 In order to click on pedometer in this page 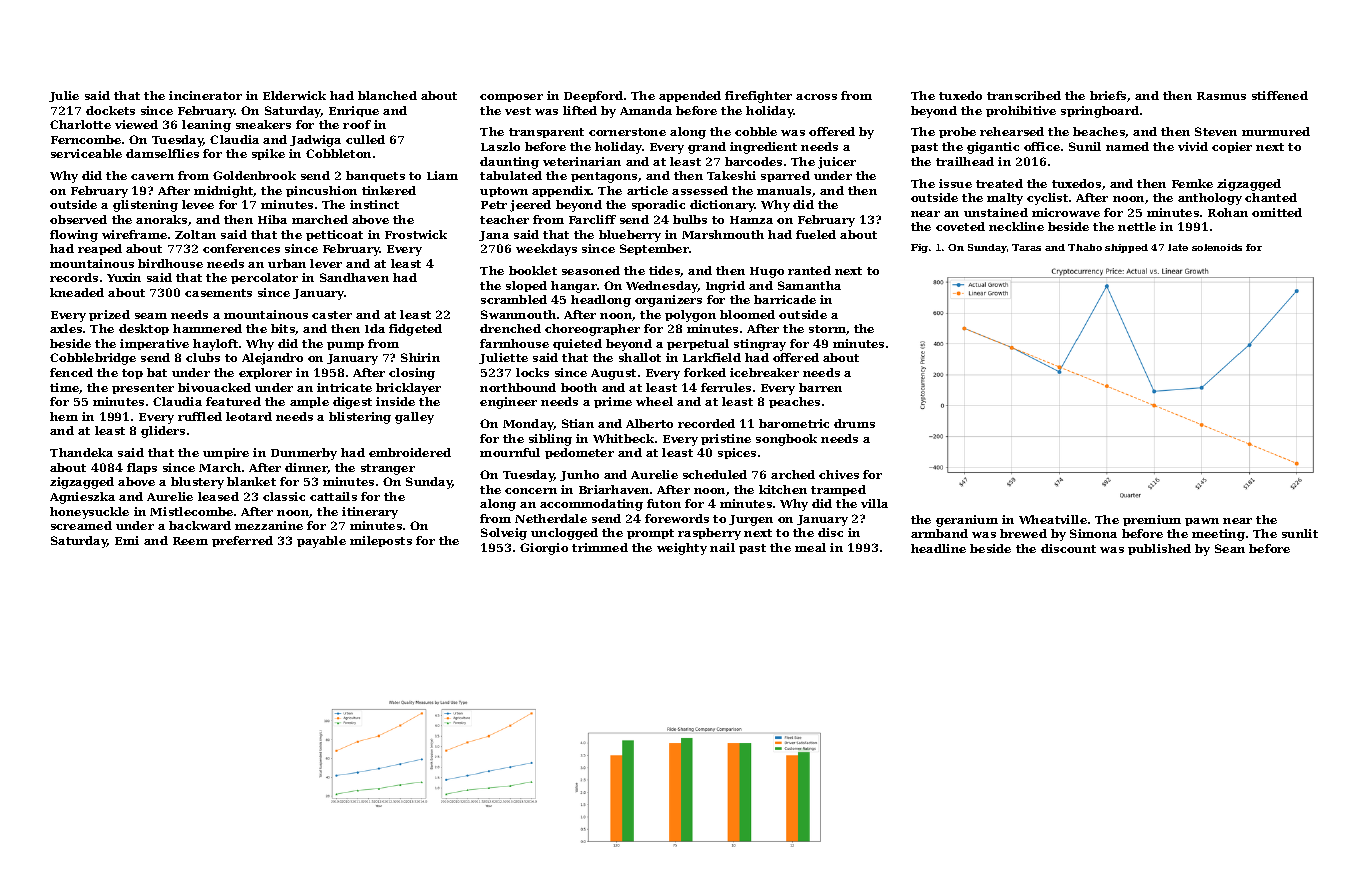, I will do `click(579, 453)`.
